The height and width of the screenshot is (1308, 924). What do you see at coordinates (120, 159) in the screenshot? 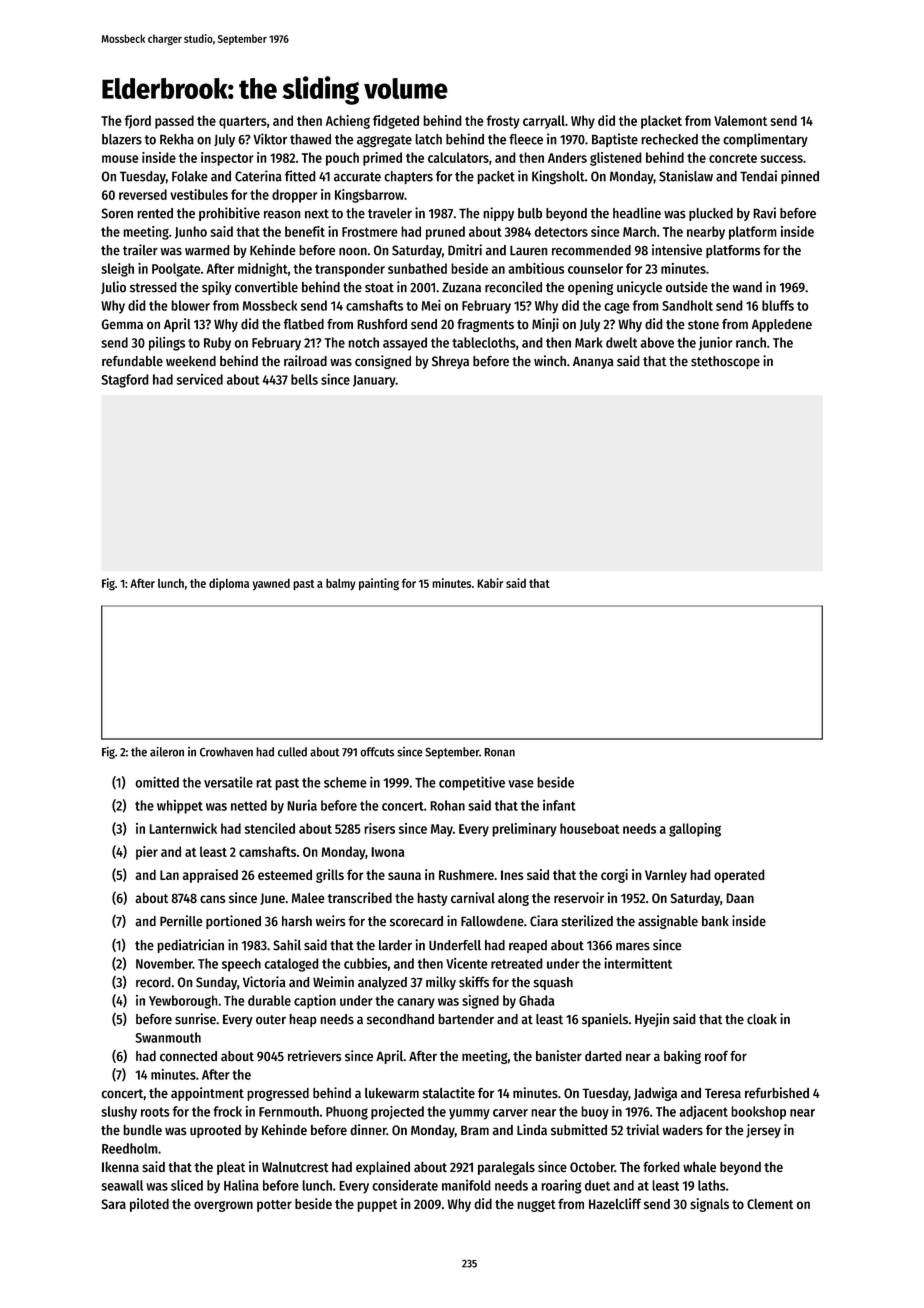
I see `mouse` at bounding box center [120, 159].
